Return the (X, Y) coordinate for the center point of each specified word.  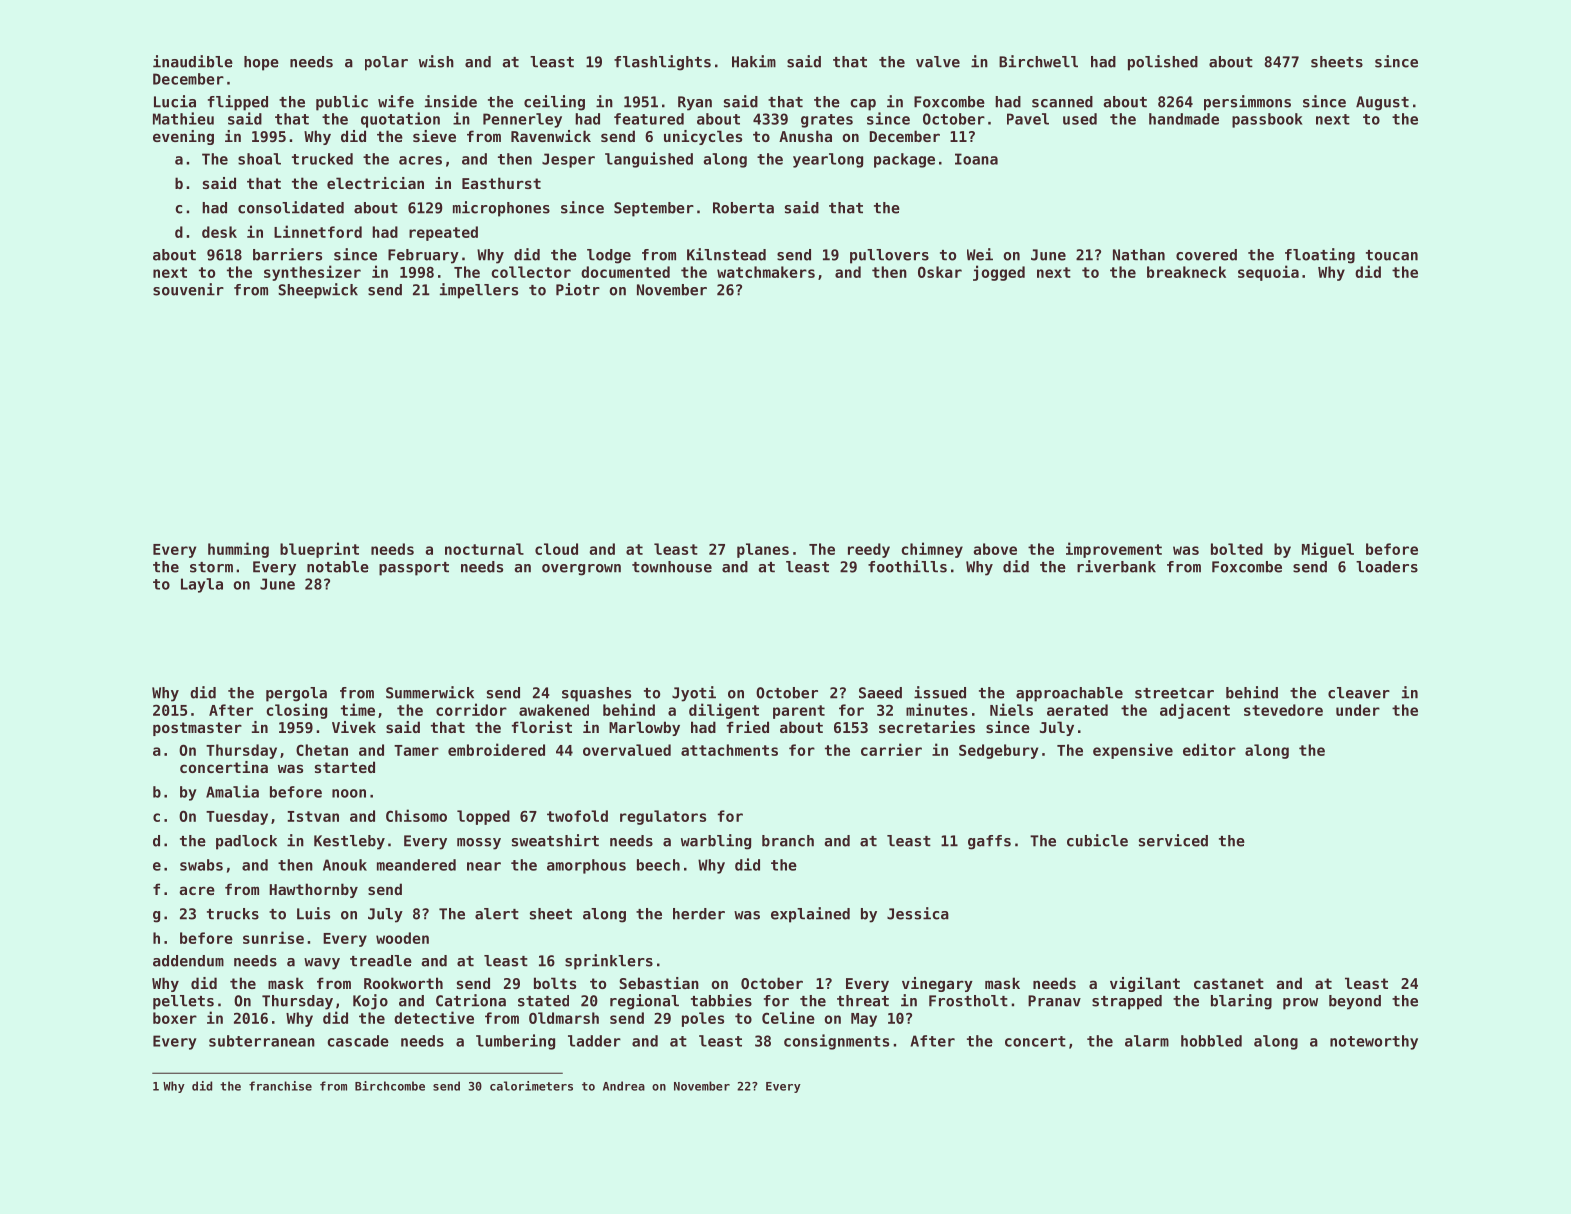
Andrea (624, 1086)
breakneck (1186, 272)
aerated (1077, 710)
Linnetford (318, 231)
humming (238, 550)
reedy (869, 550)
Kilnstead (726, 254)
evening (183, 137)
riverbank (1116, 566)
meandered (416, 865)
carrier (891, 749)
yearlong (828, 160)
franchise (280, 1086)
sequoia (1268, 273)
